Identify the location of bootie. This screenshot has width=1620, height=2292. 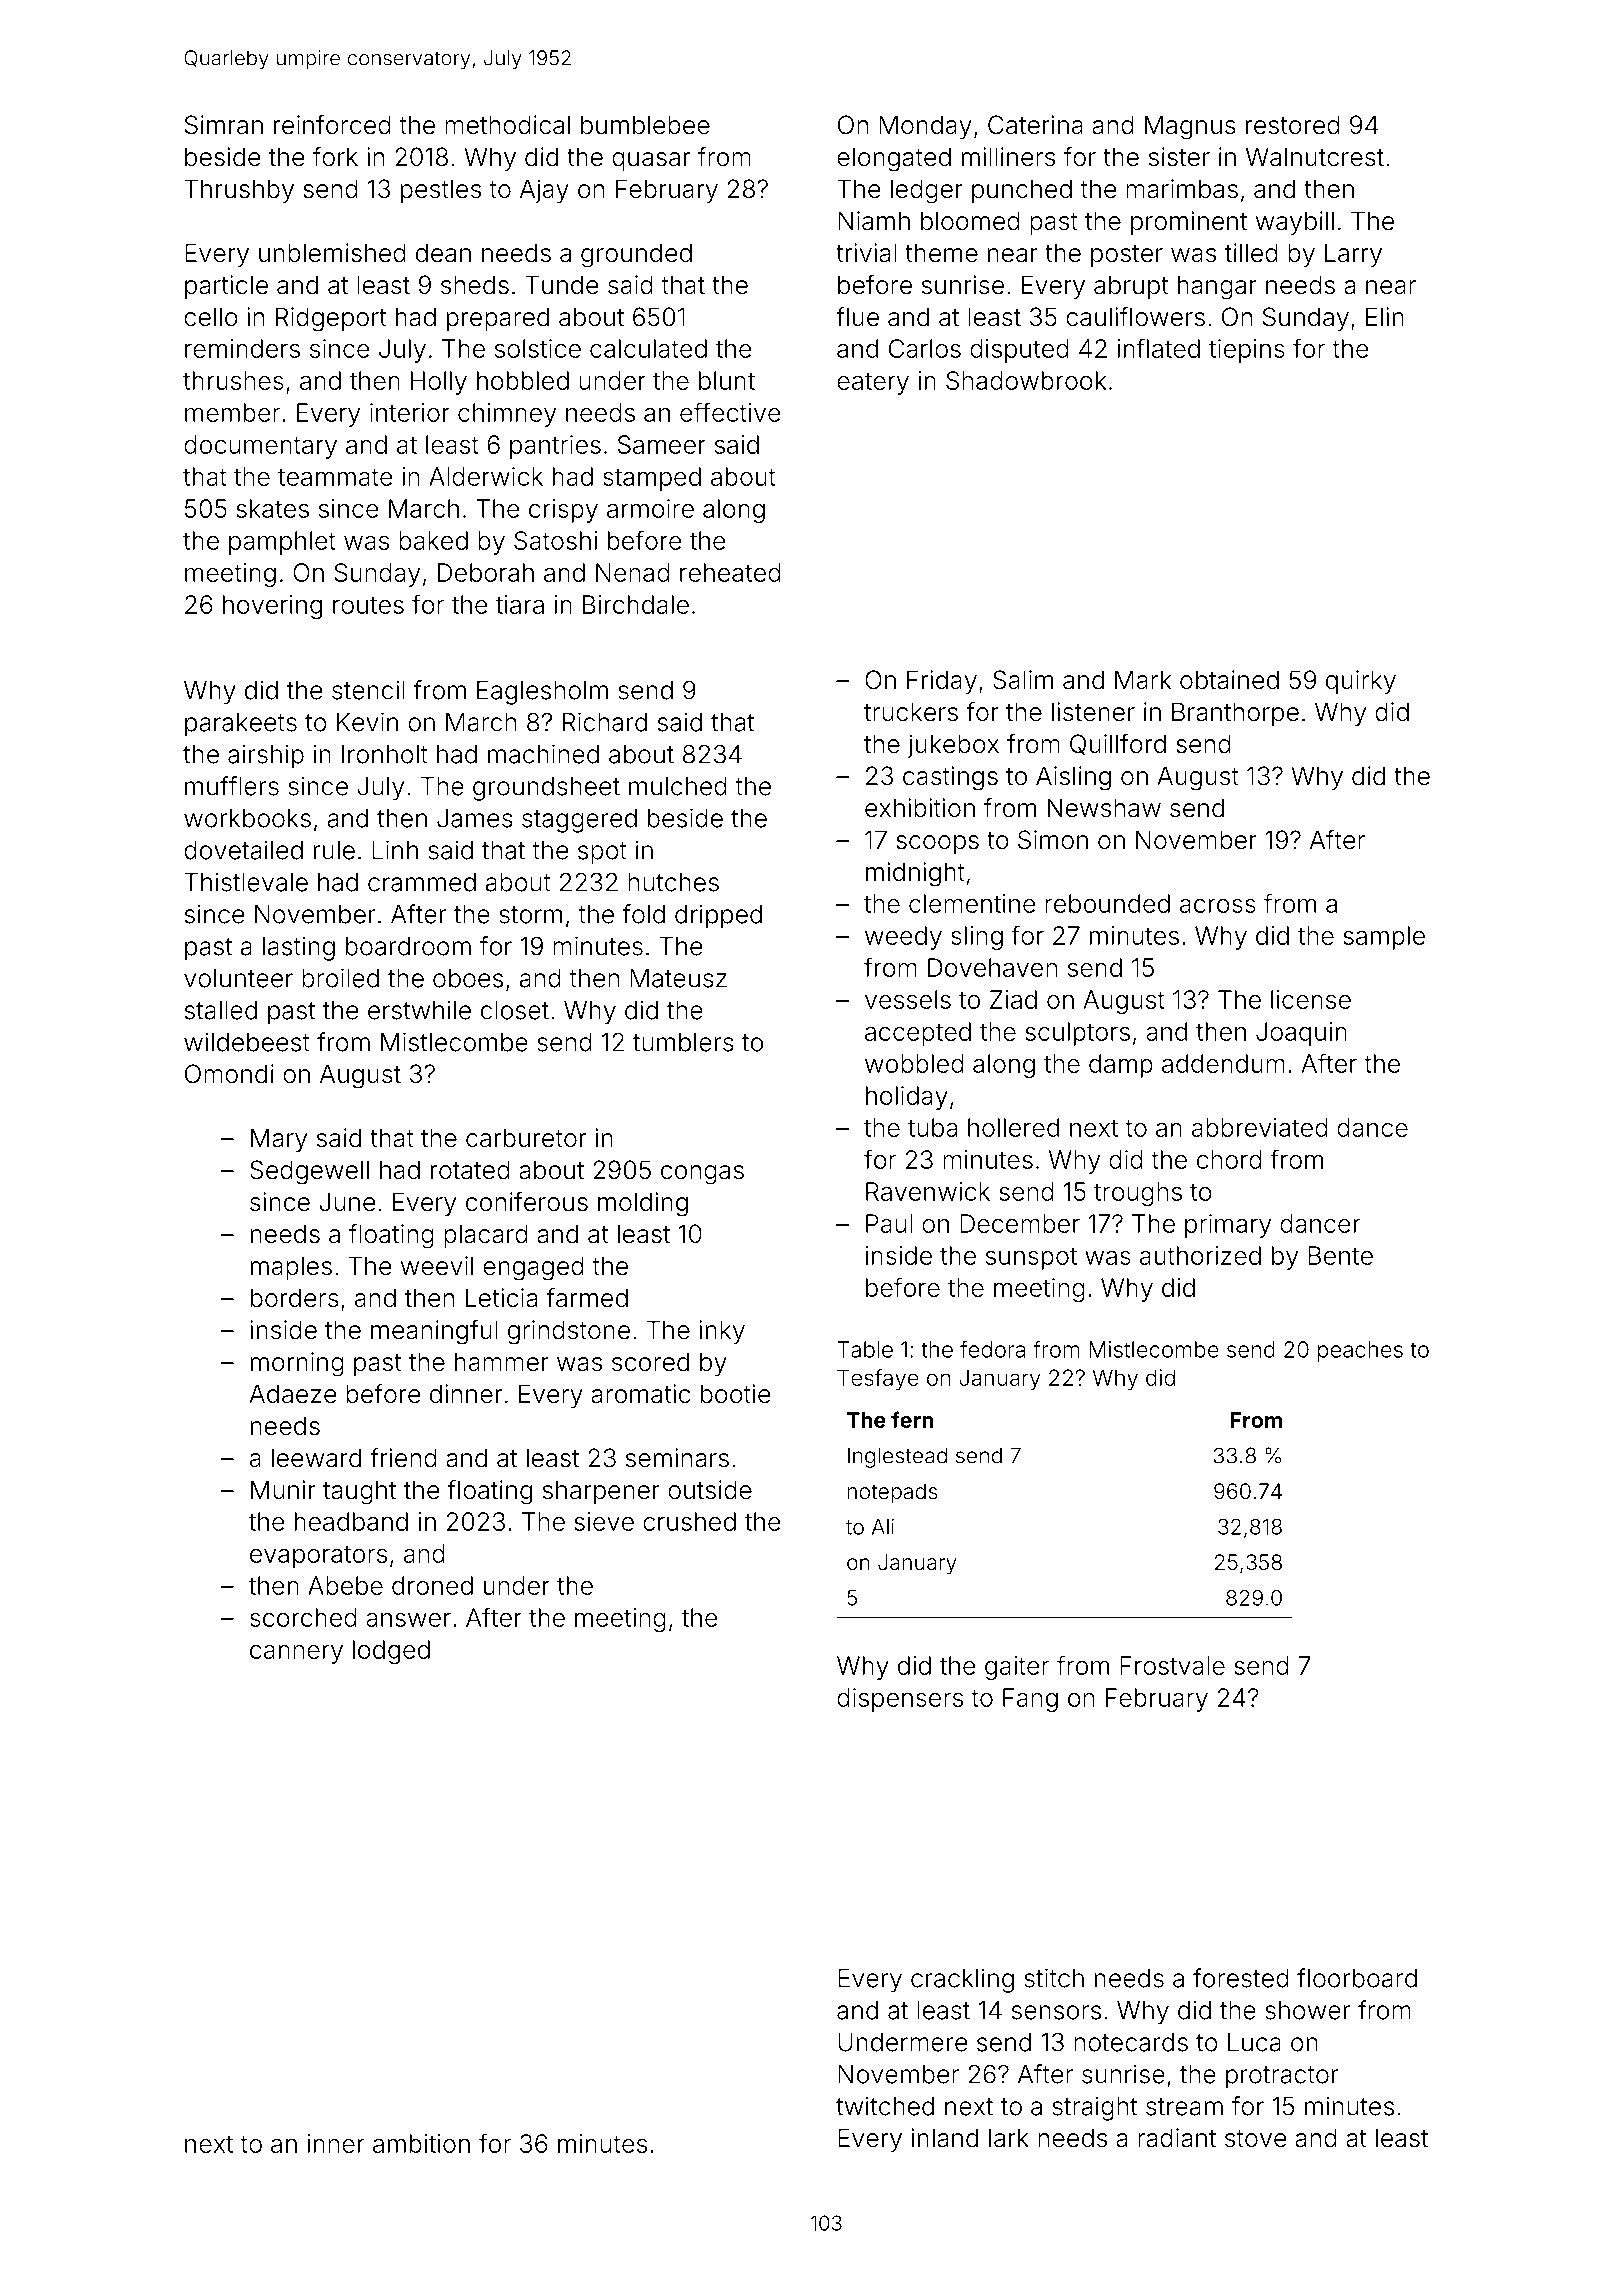
(736, 1394).
